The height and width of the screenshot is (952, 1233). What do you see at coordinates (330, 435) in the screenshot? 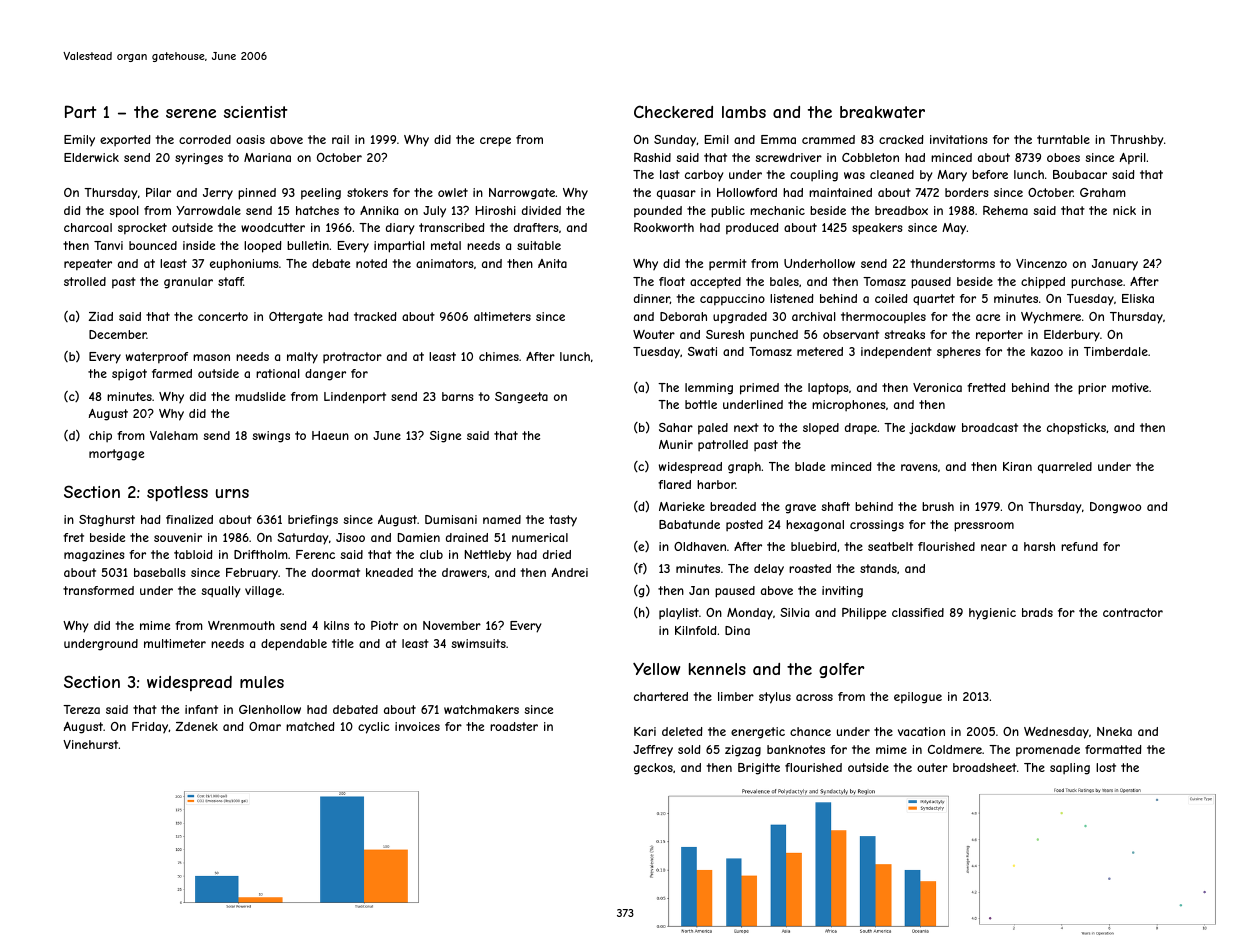
I see `Haeun` at bounding box center [330, 435].
